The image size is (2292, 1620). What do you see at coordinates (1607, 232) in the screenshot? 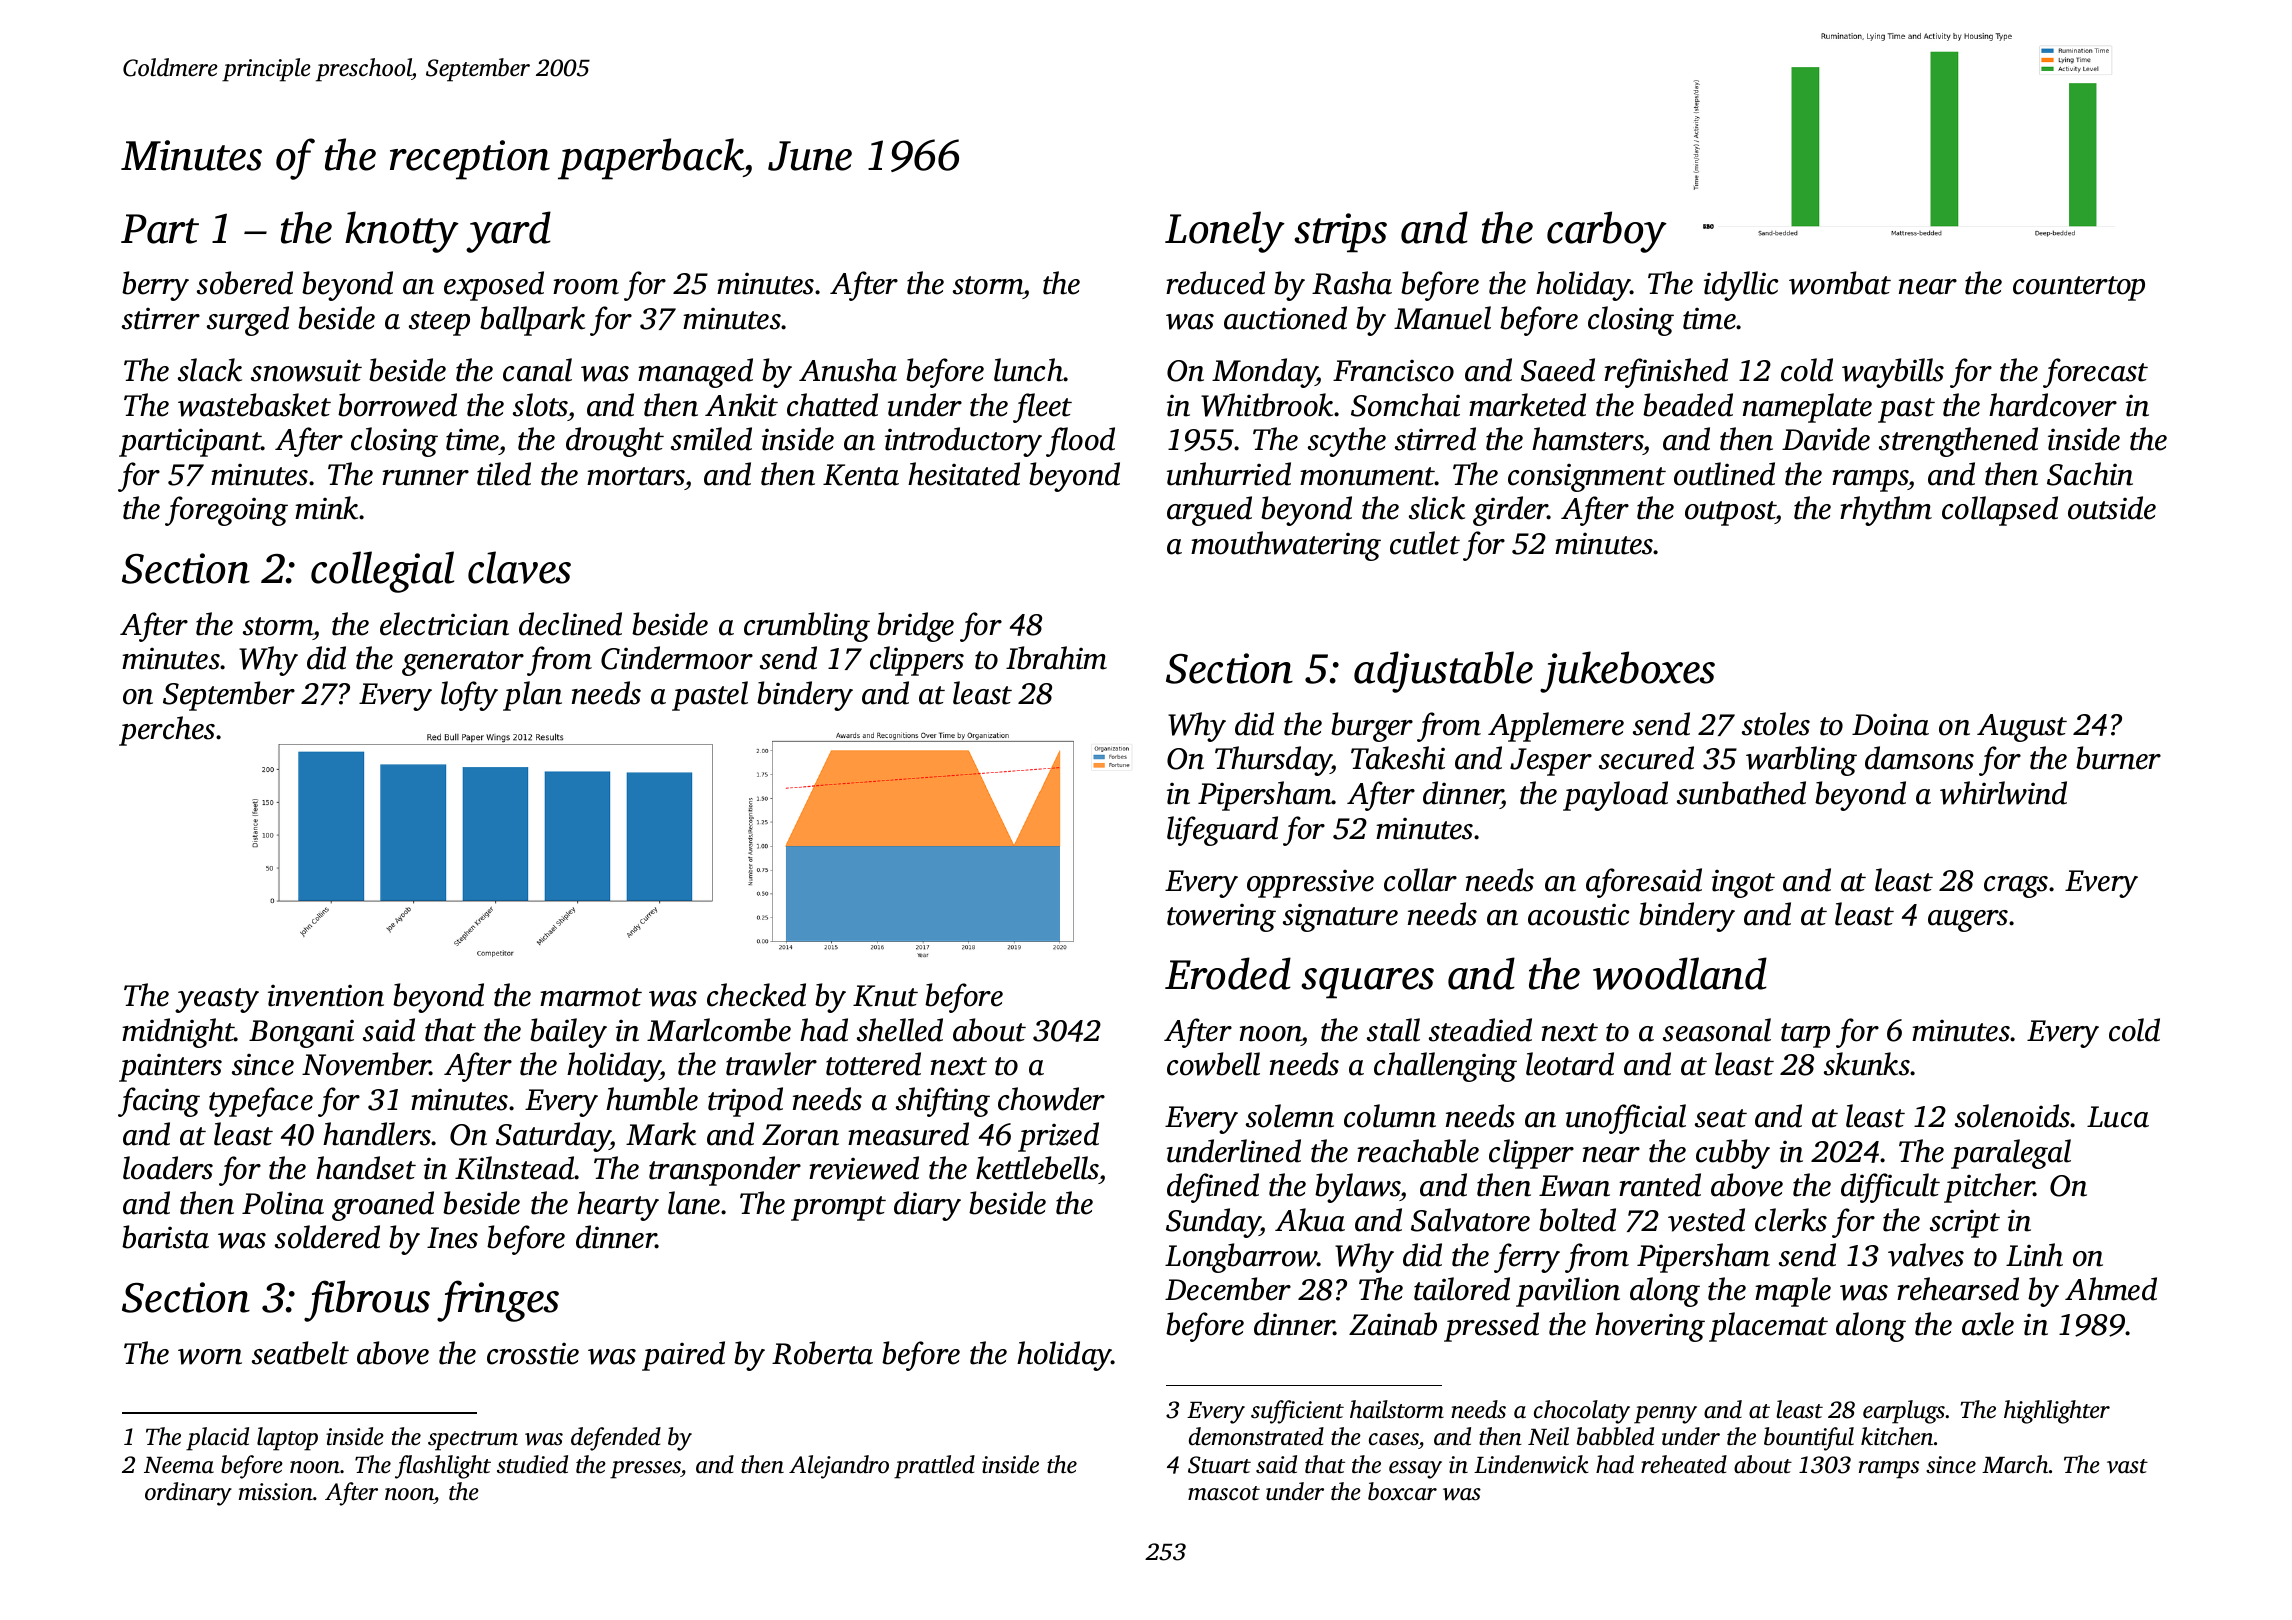
I see `carboy` at bounding box center [1607, 232].
